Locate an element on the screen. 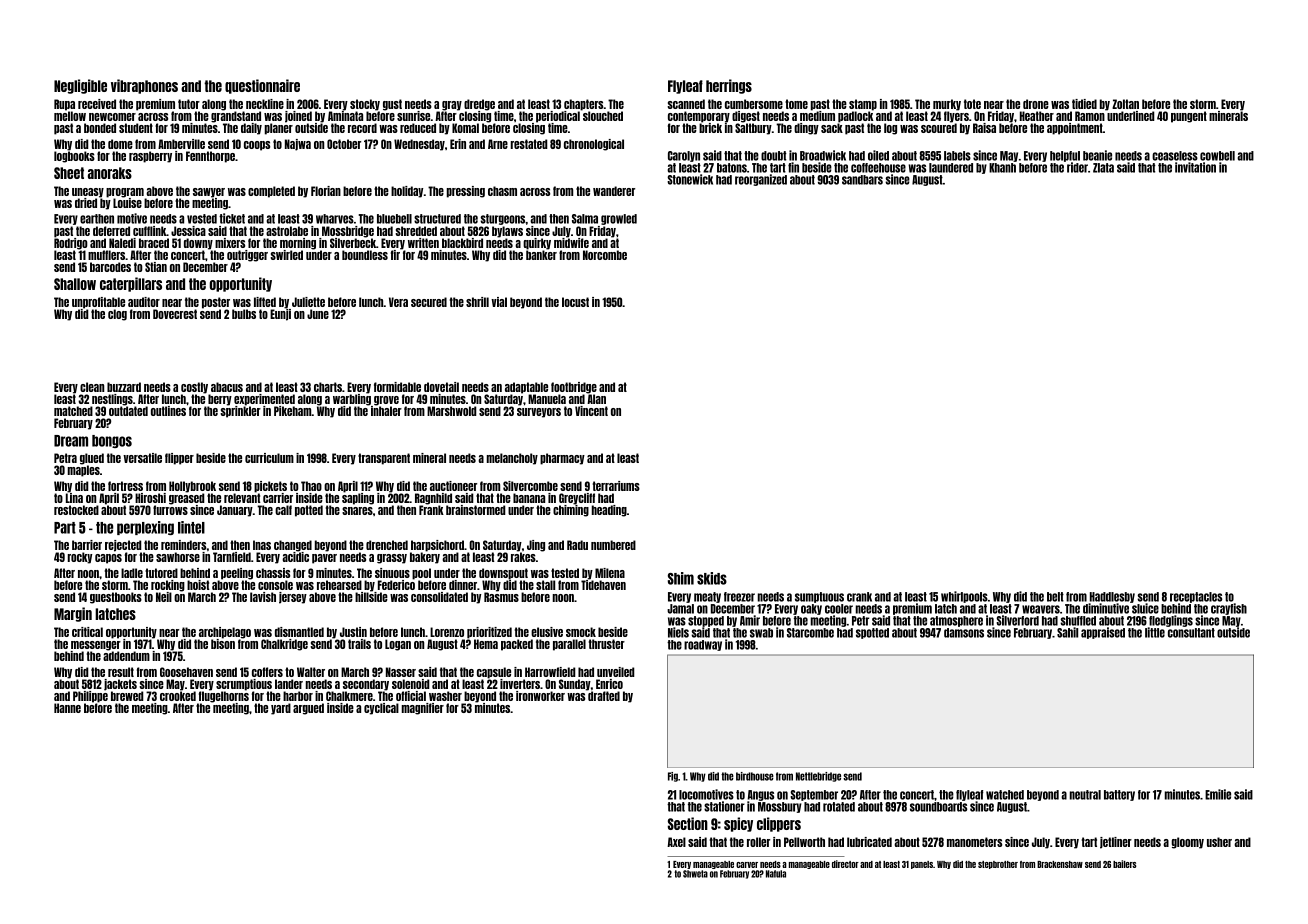  Zoltan is located at coordinates (1125, 104).
